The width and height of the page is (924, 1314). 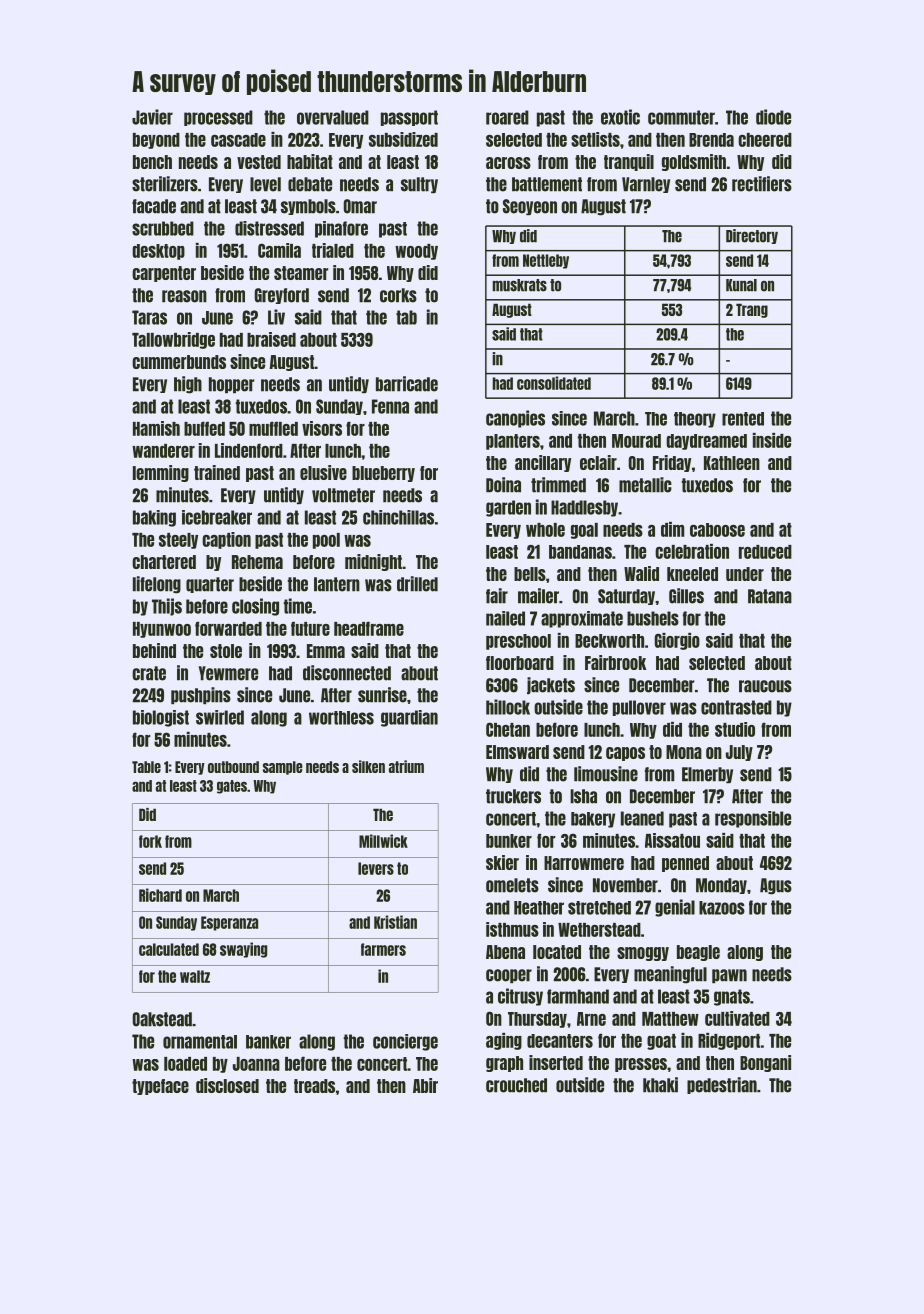 I want to click on crouched, so click(x=516, y=1085).
